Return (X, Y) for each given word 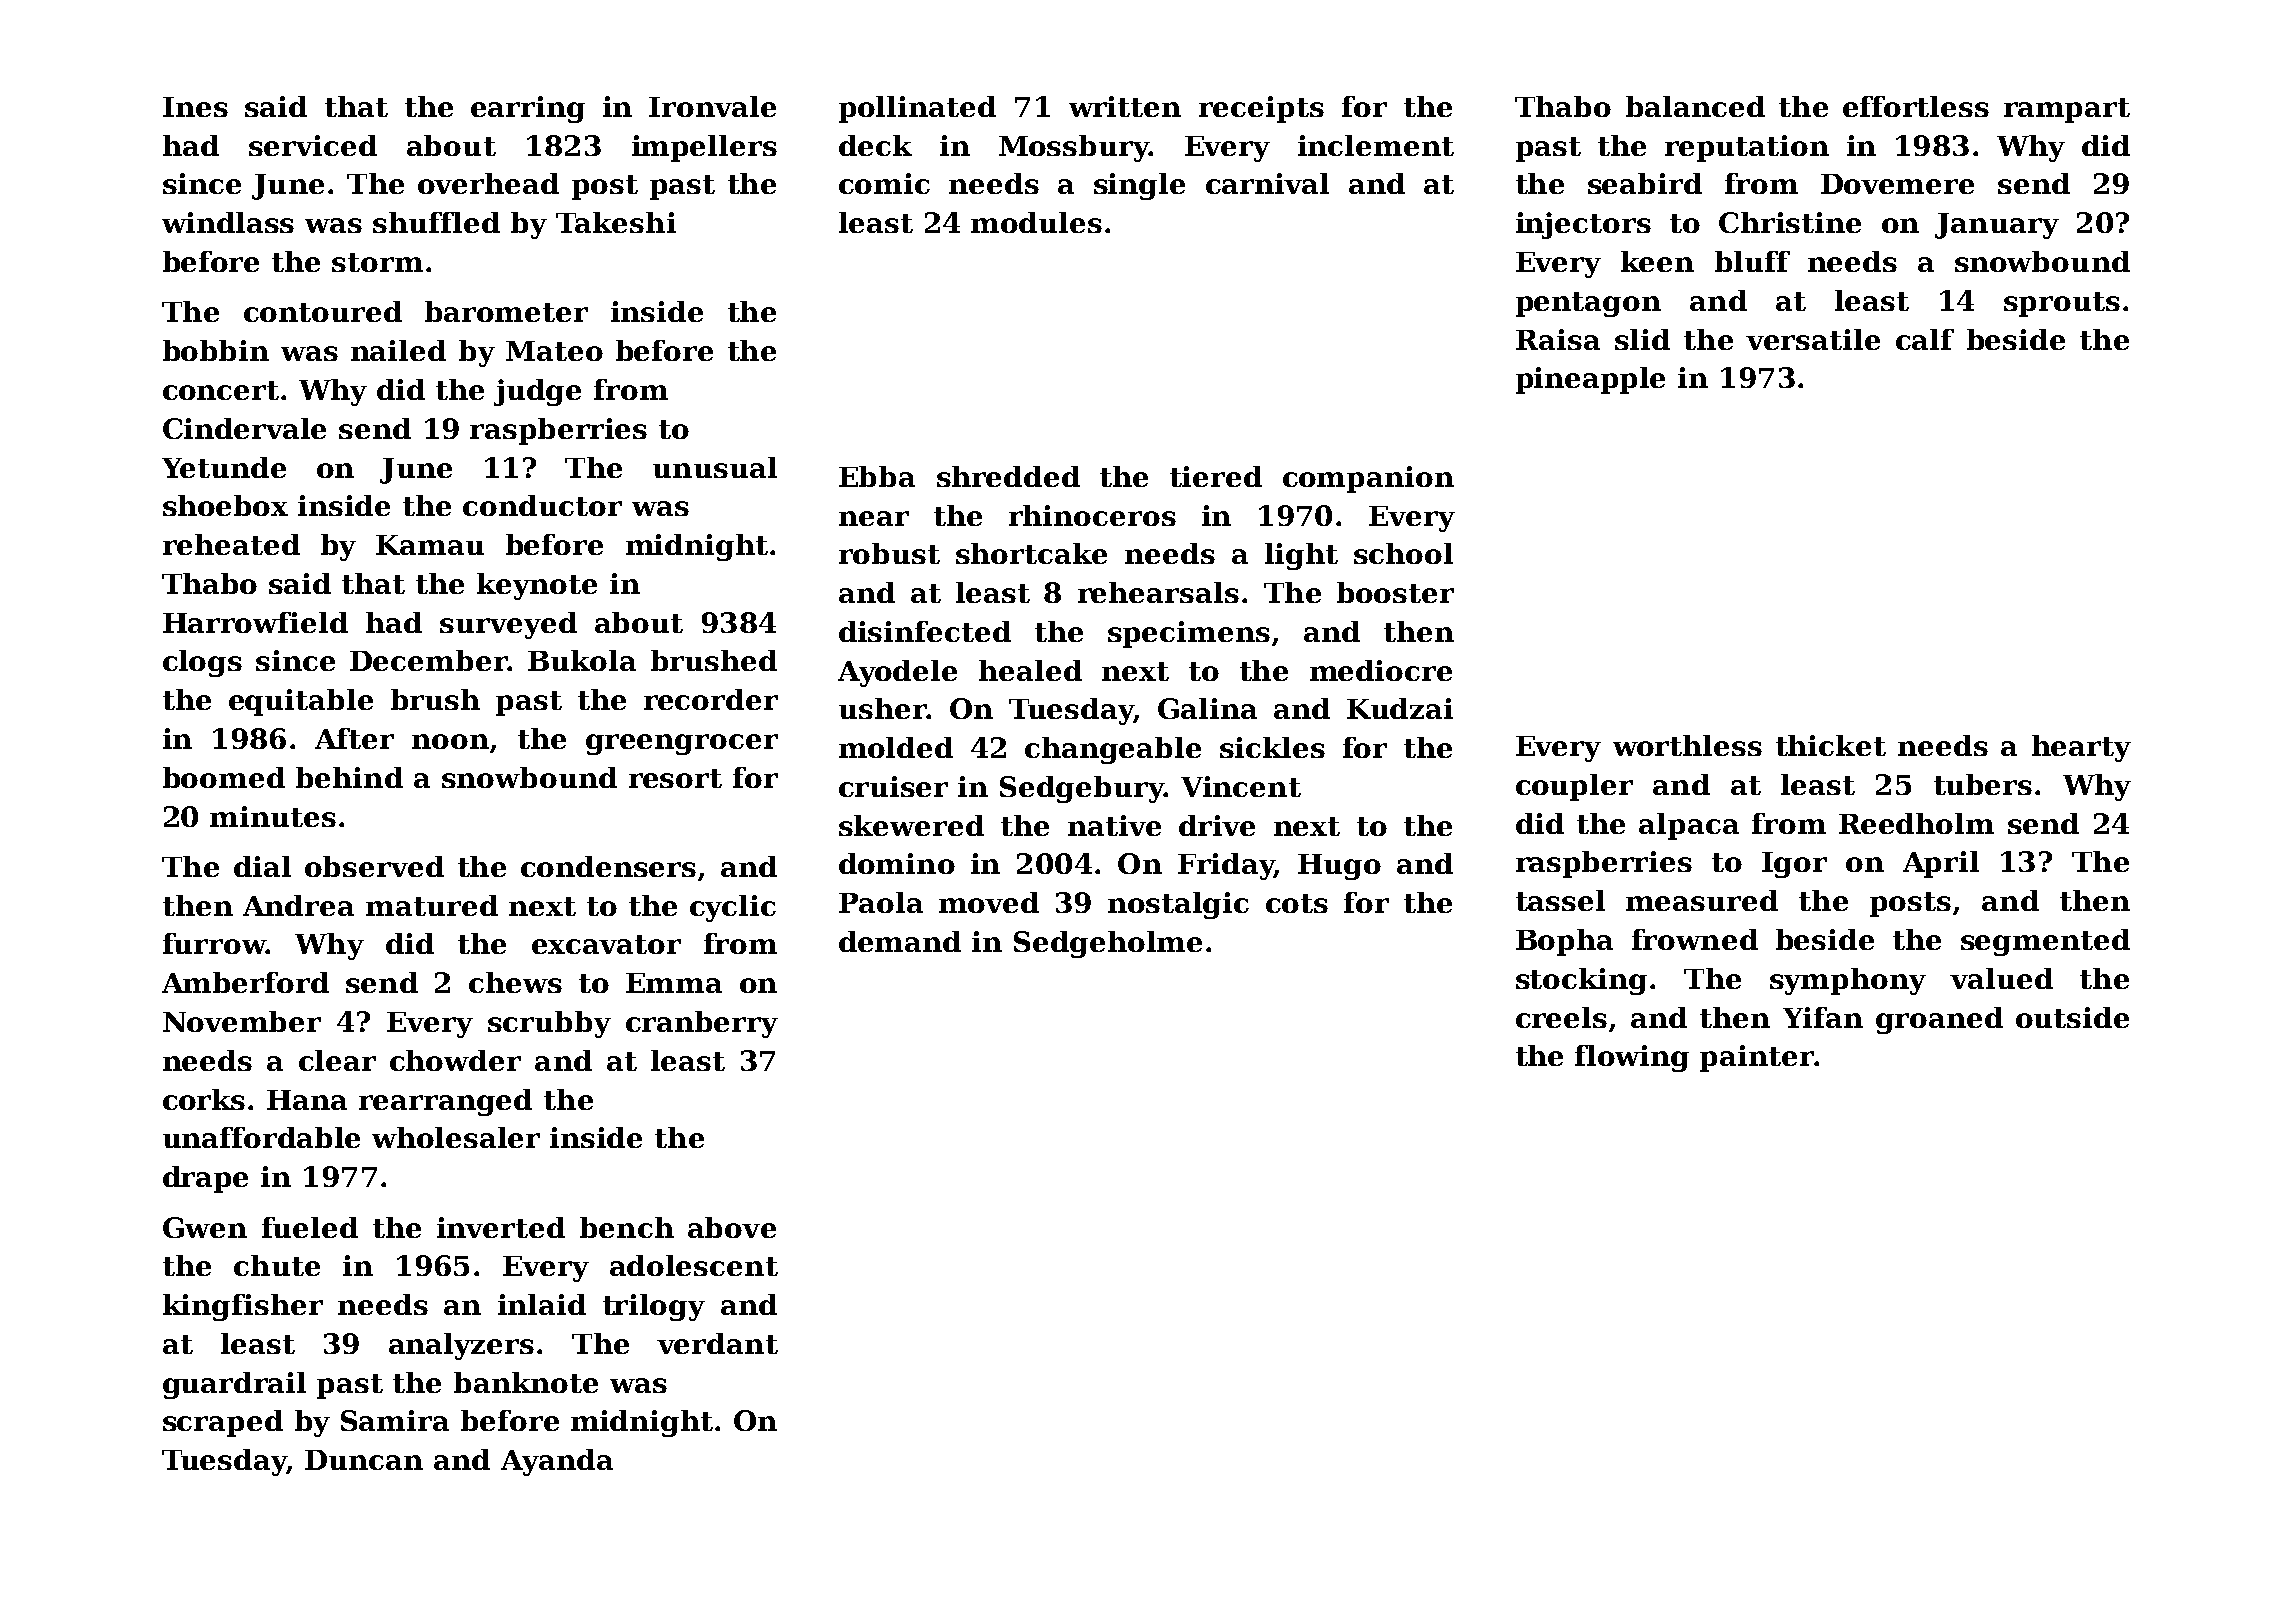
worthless (1687, 745)
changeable (1113, 750)
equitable (301, 702)
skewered (911, 825)
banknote (526, 1382)
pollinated (917, 109)
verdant (717, 1343)
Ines (195, 107)
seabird (1645, 183)
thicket (1831, 745)
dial (262, 866)
